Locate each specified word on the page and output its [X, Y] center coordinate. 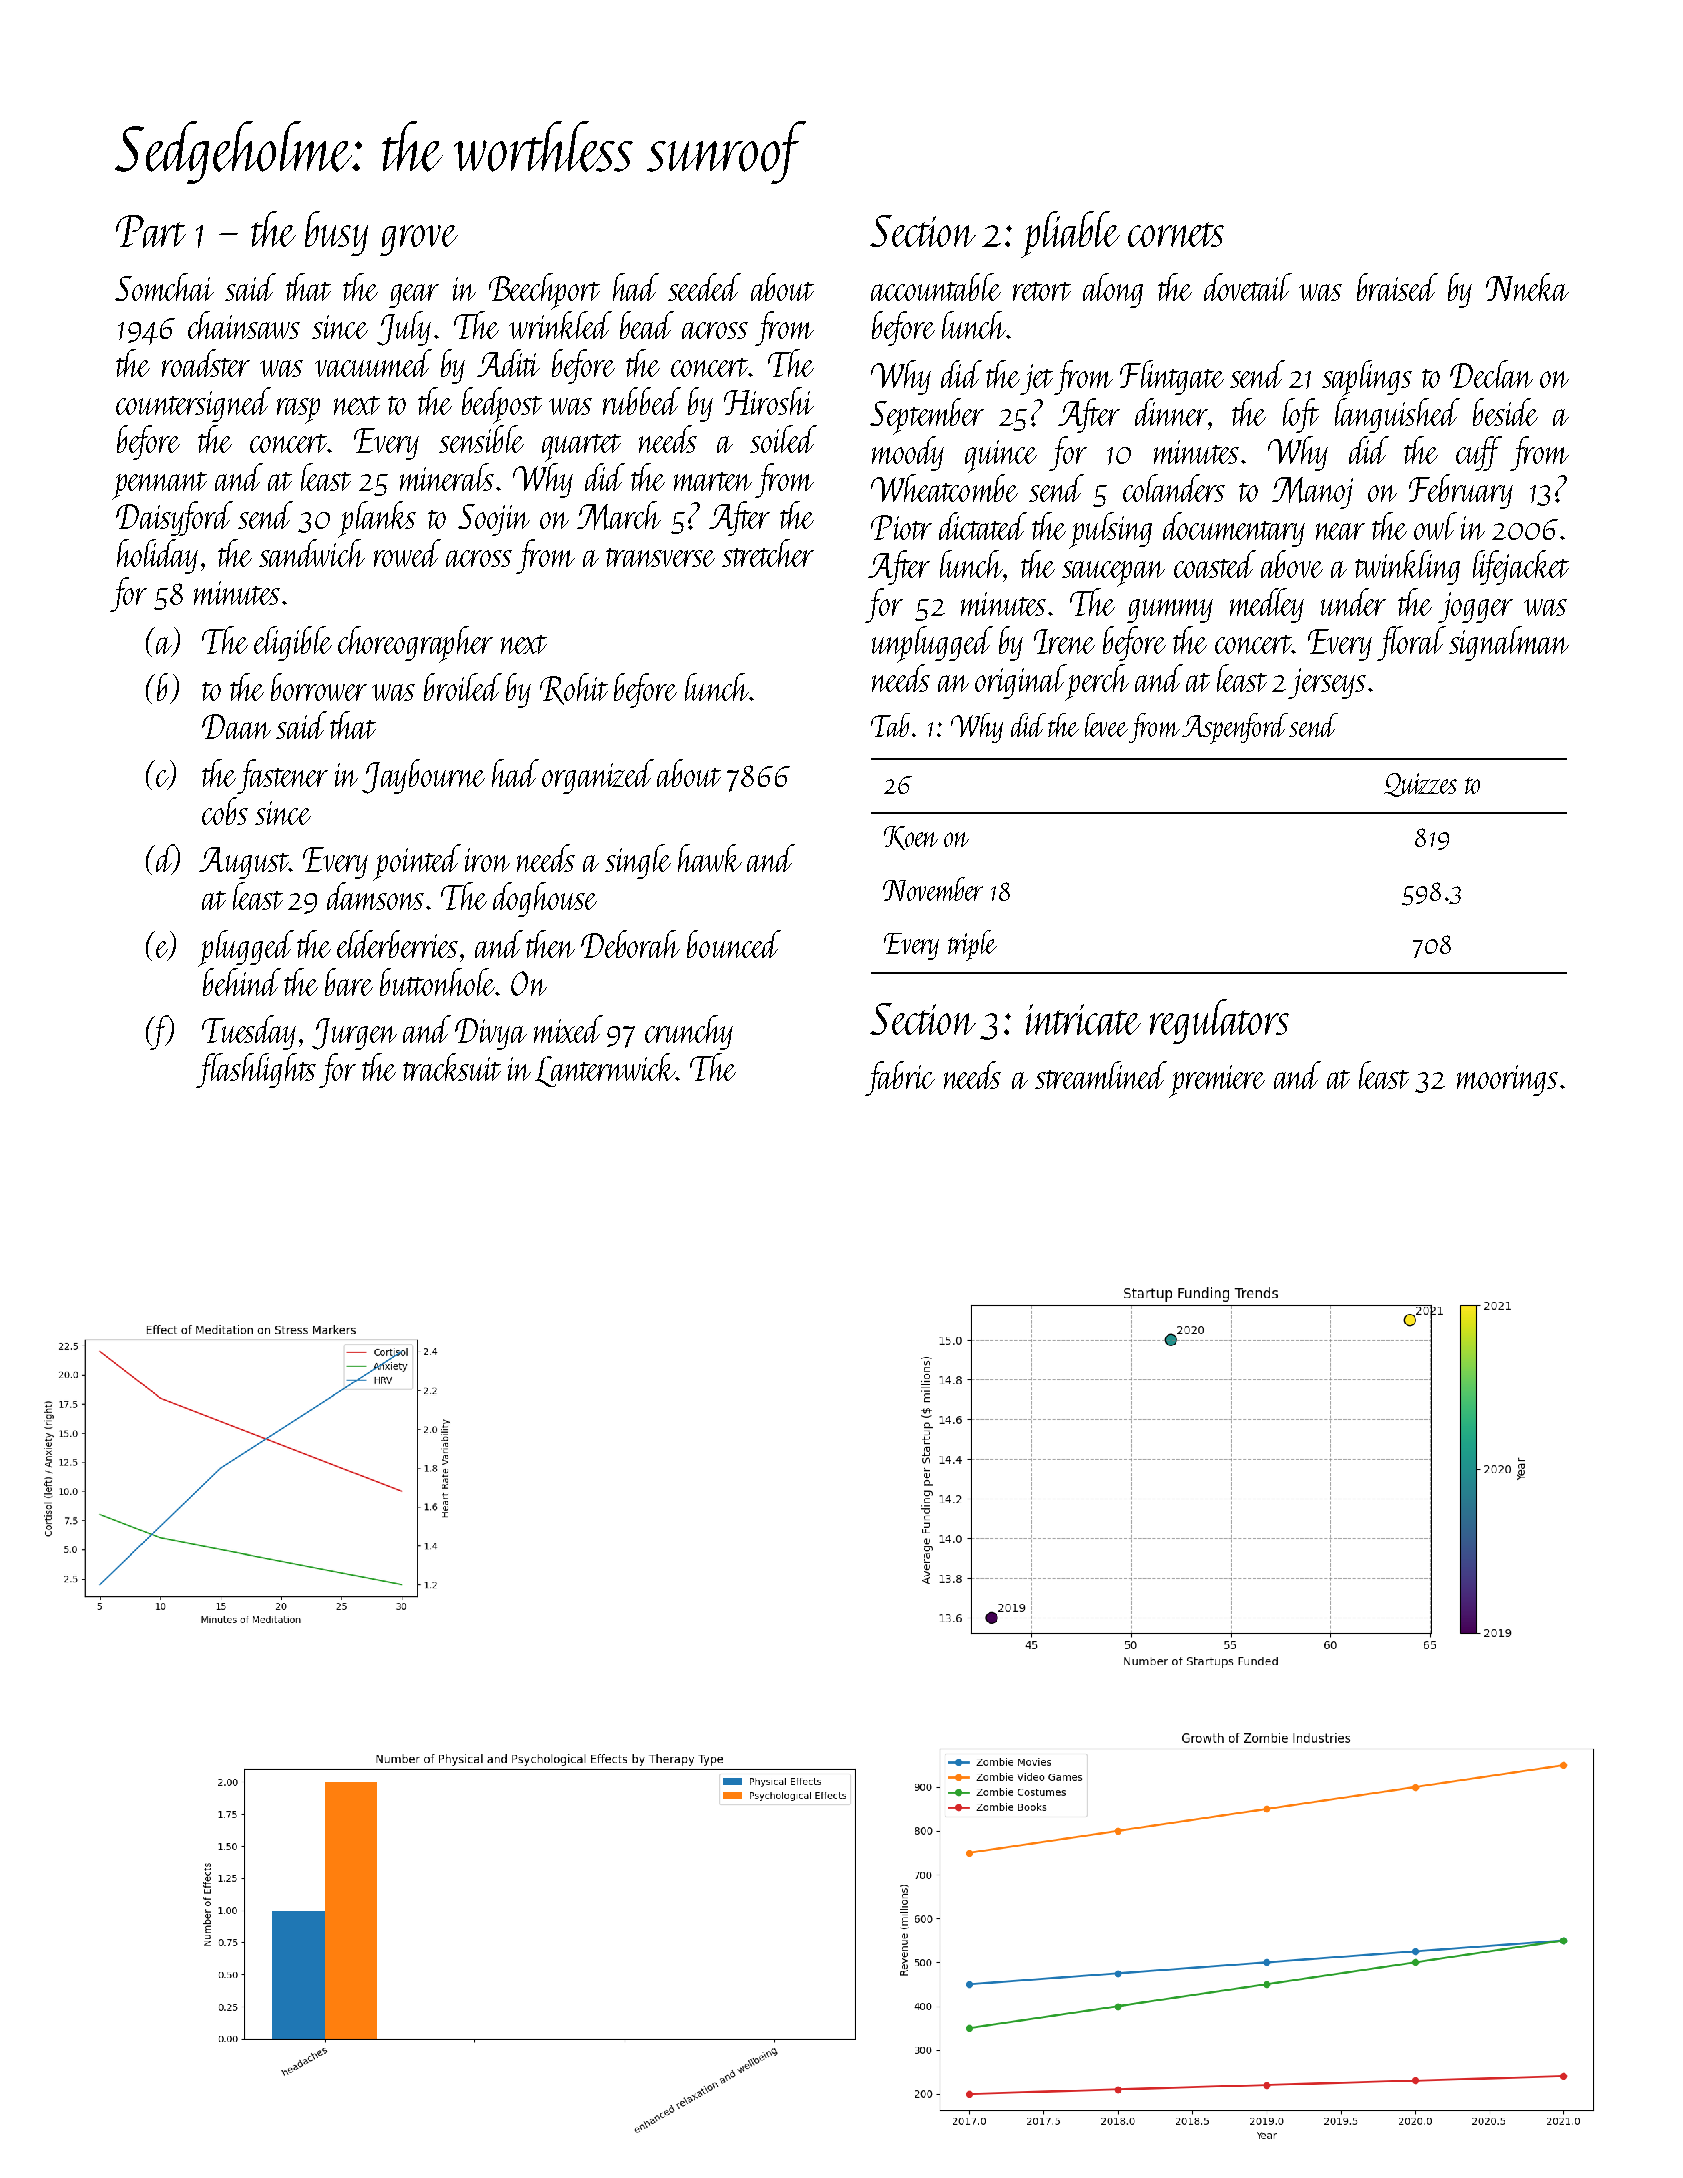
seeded [704, 287]
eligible [293, 643]
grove [419, 240]
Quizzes [1420, 785]
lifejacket [1521, 567]
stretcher [768, 553]
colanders [1174, 488]
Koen [911, 838]
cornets [1176, 234]
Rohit [574, 689]
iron [487, 860]
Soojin [494, 520]
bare [349, 982]
